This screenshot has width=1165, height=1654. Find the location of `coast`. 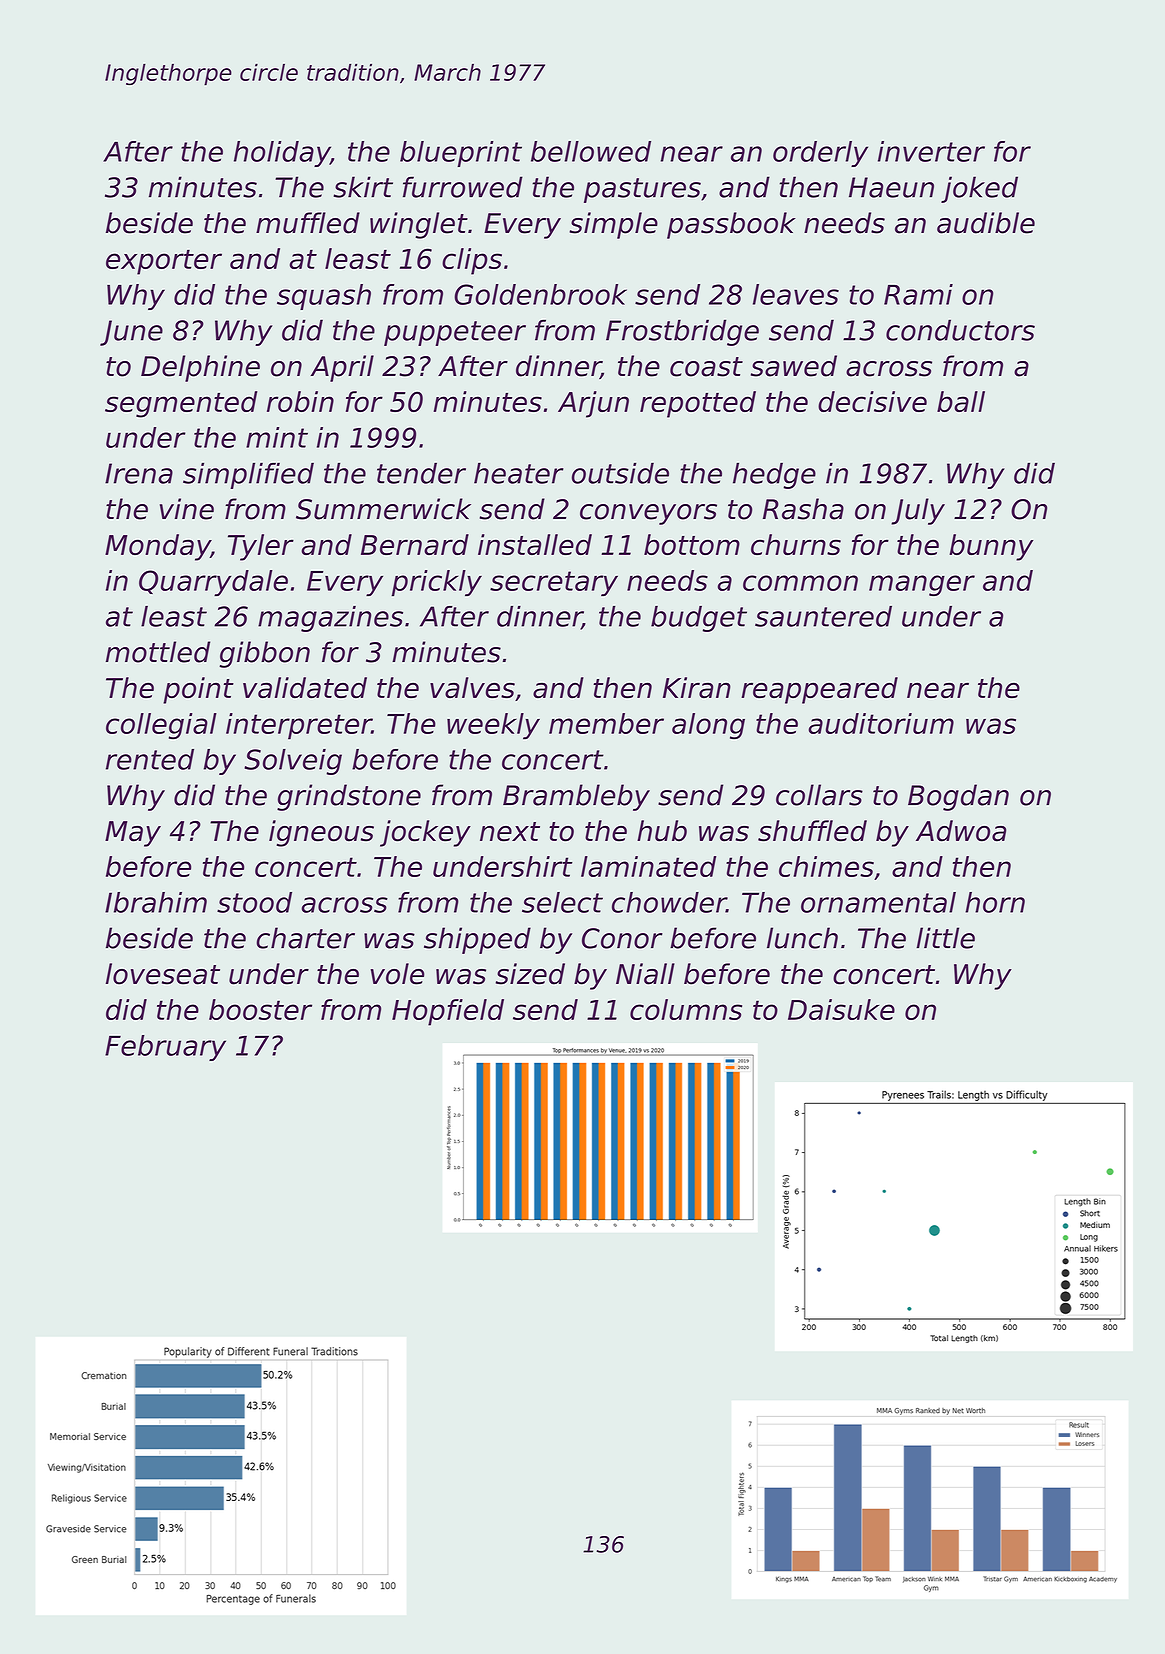

coast is located at coordinates (706, 367).
